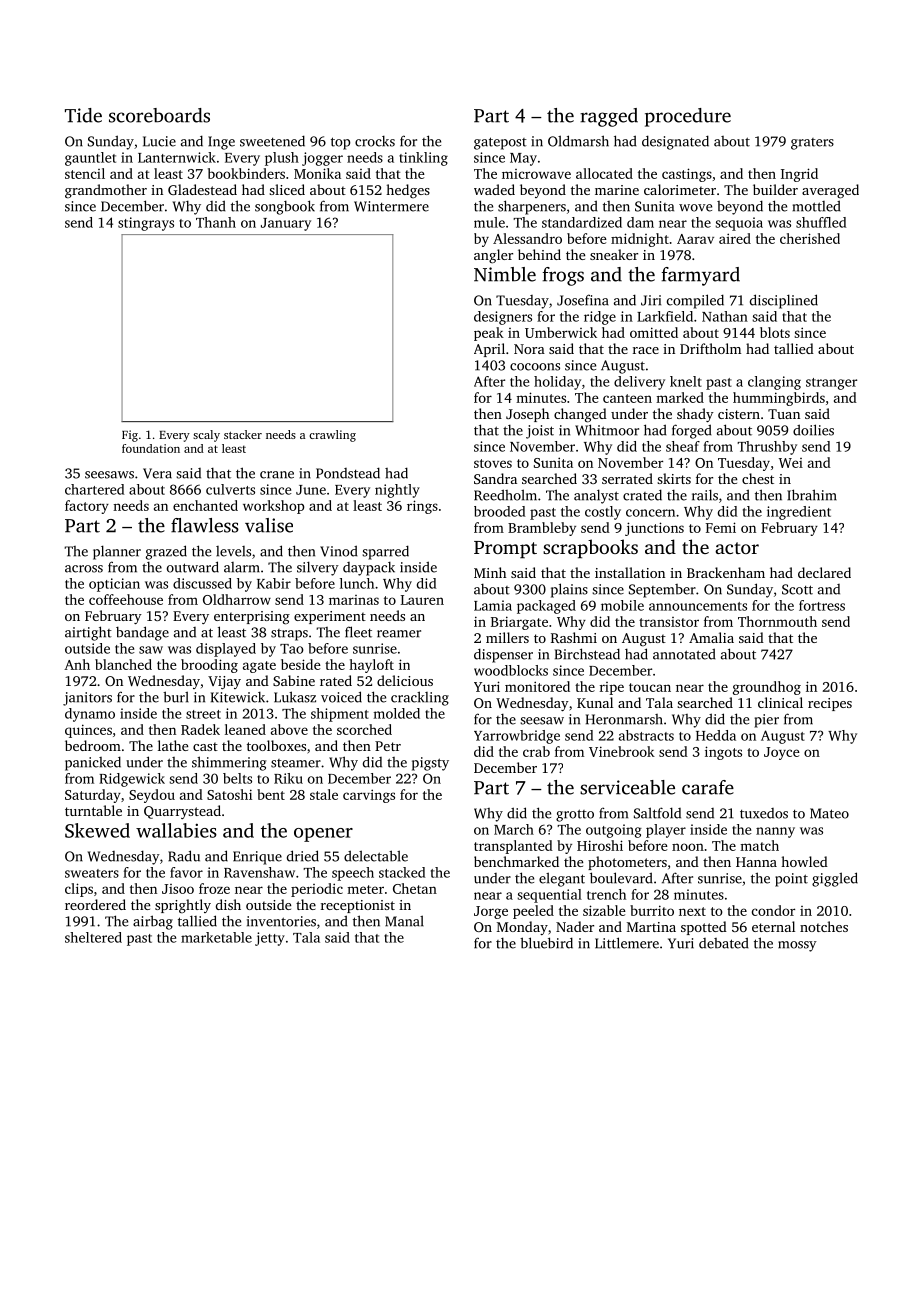 The width and height of the document is (924, 1308). Describe the element at coordinates (799, 175) in the document. I see `Ingrid` at that location.
